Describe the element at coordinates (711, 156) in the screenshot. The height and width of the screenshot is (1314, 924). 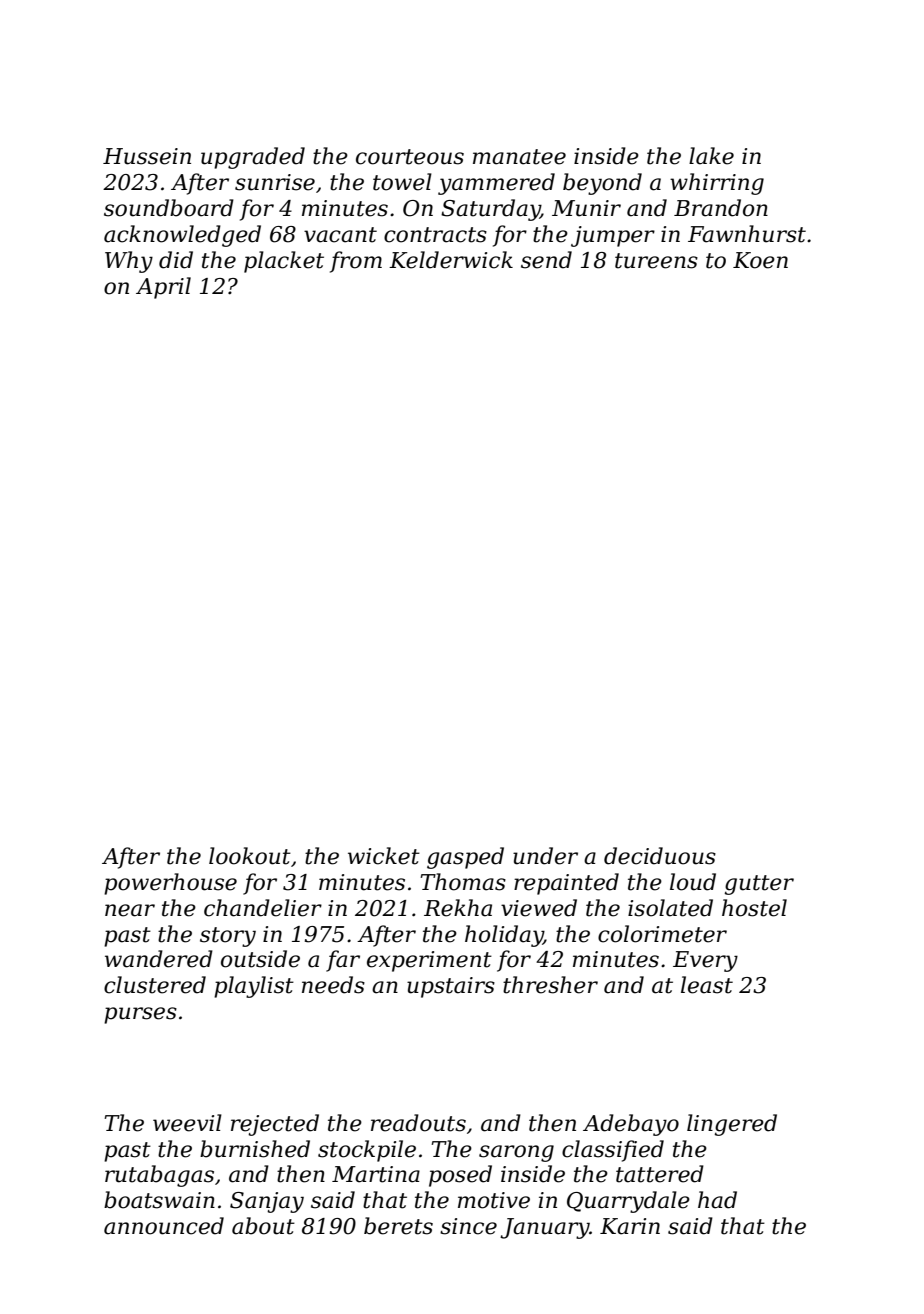
I see `lake` at that location.
